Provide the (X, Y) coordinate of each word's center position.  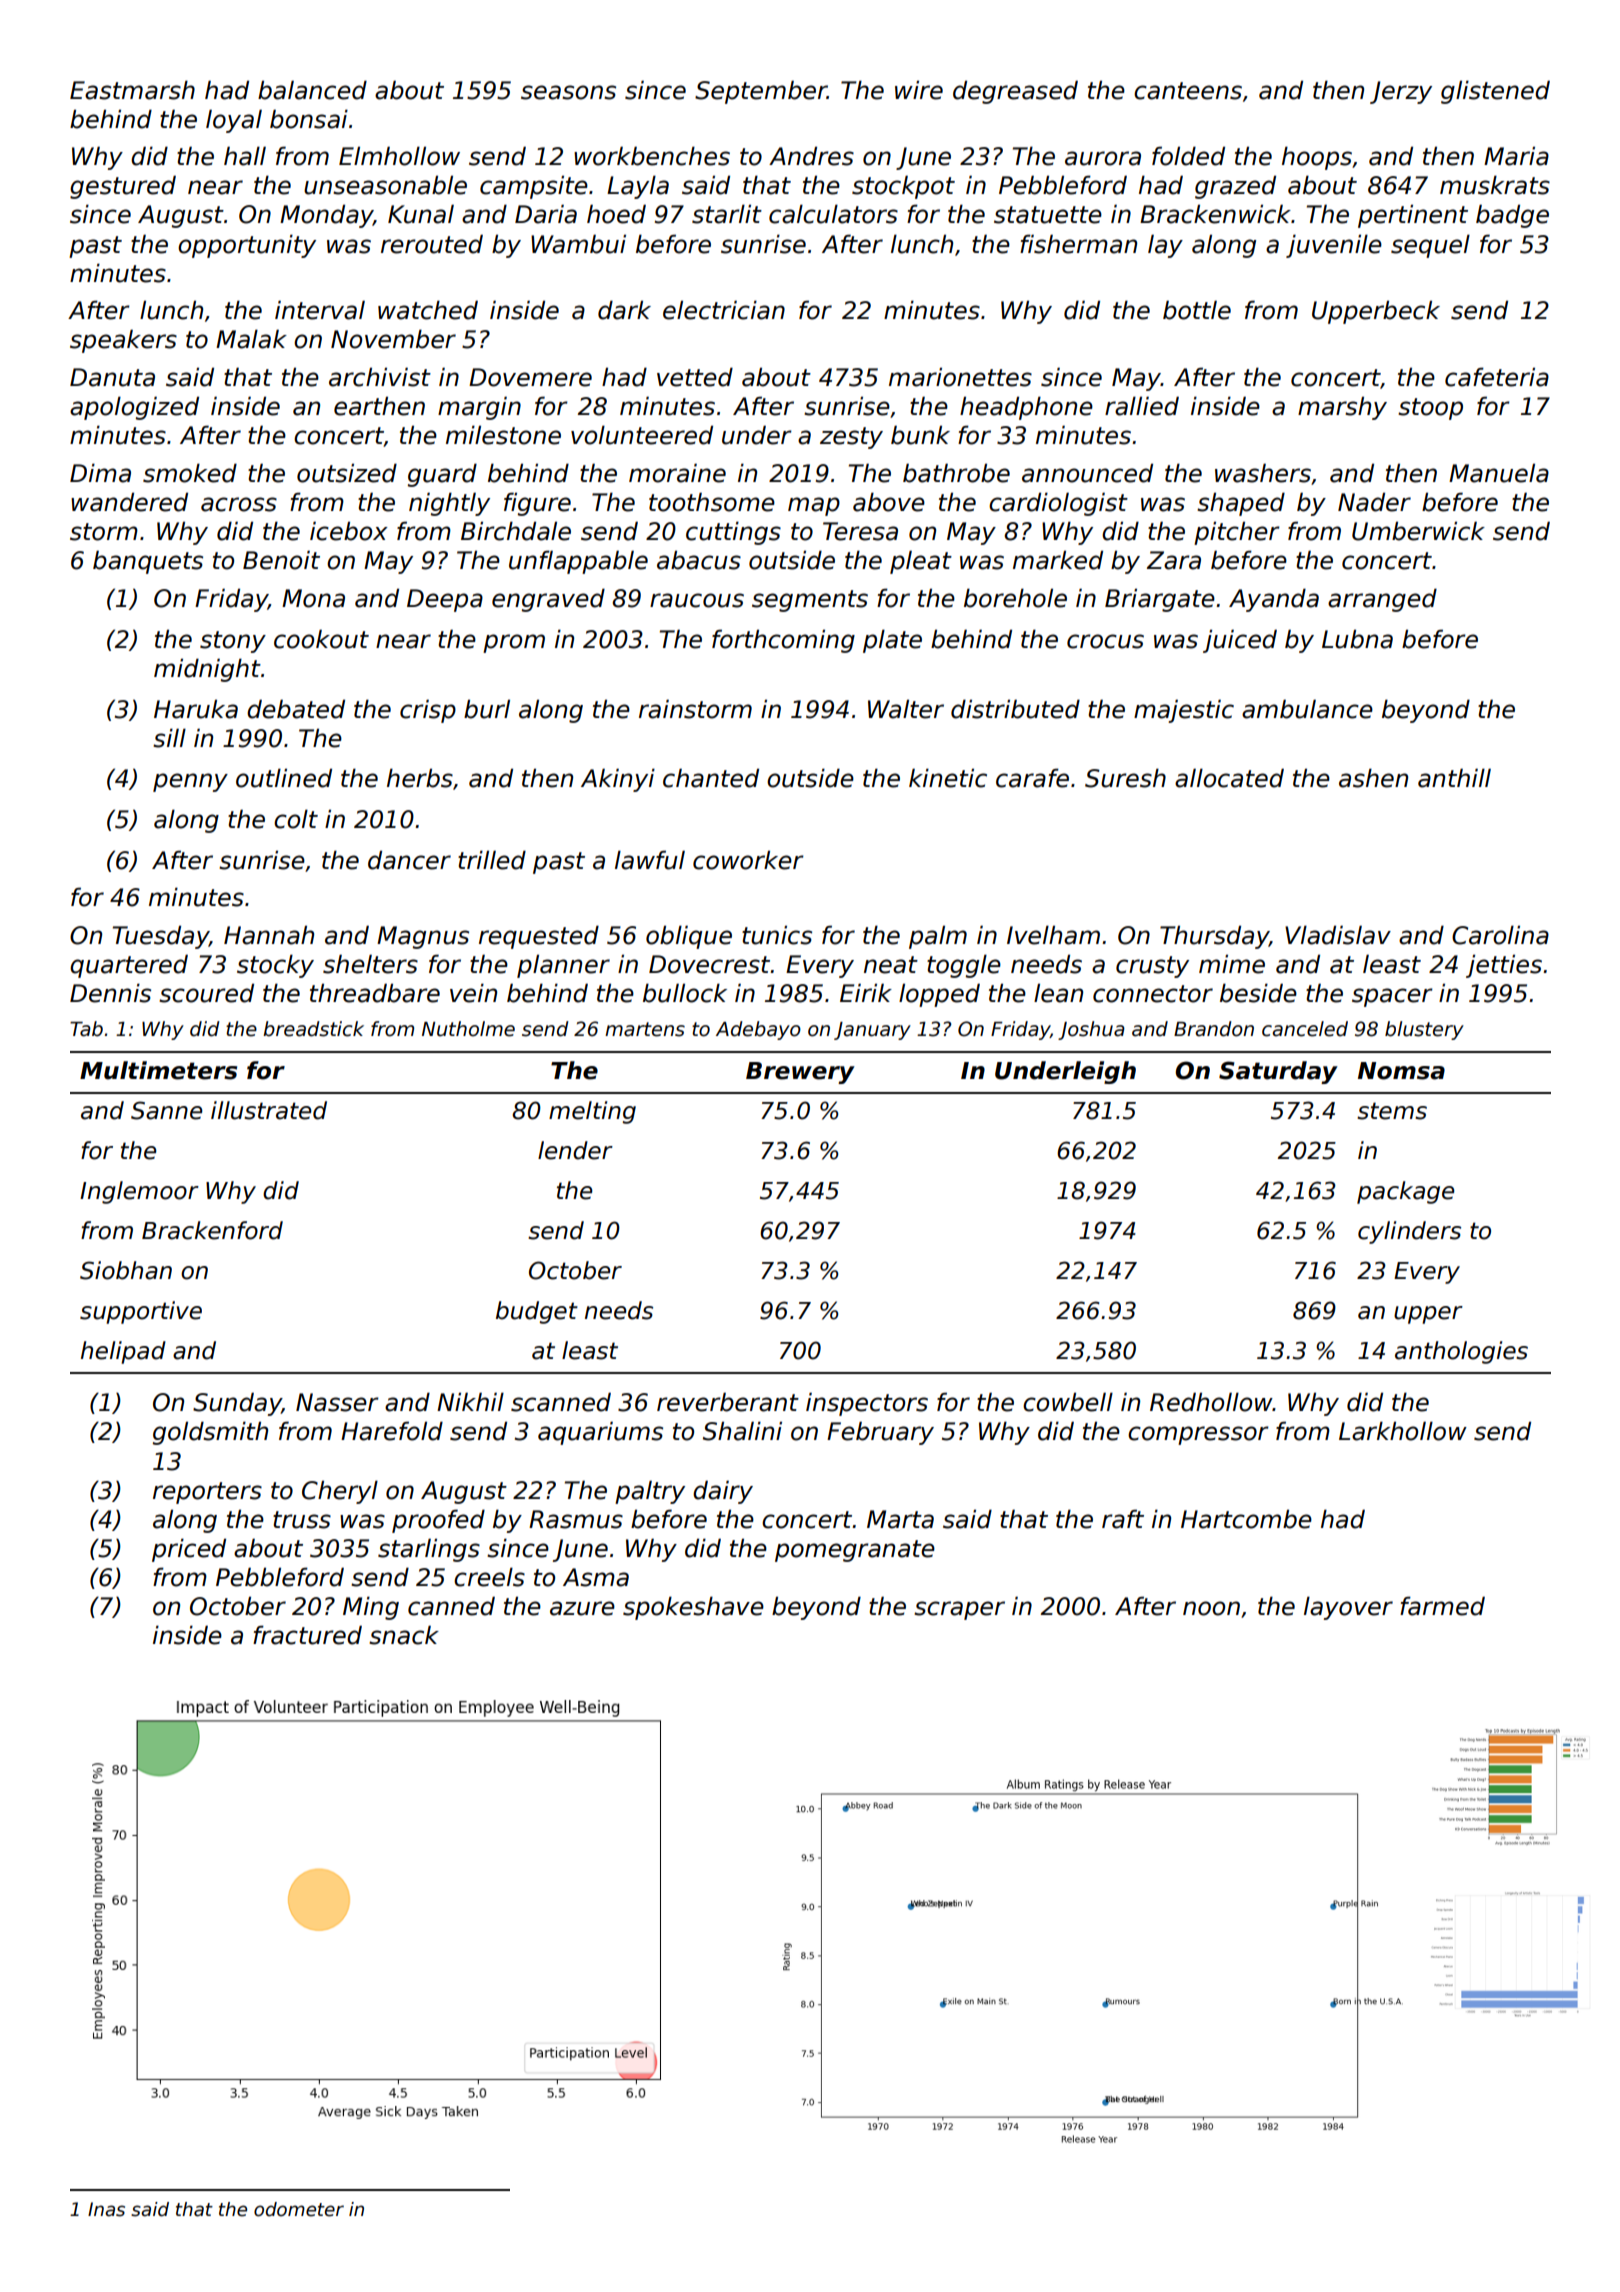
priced (189, 1550)
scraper (959, 1610)
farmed (1442, 1606)
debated (296, 709)
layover (1348, 1608)
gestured (123, 187)
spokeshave (693, 1608)
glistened (1495, 92)
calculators (833, 214)
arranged (1382, 600)
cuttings (733, 533)
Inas (106, 2209)
